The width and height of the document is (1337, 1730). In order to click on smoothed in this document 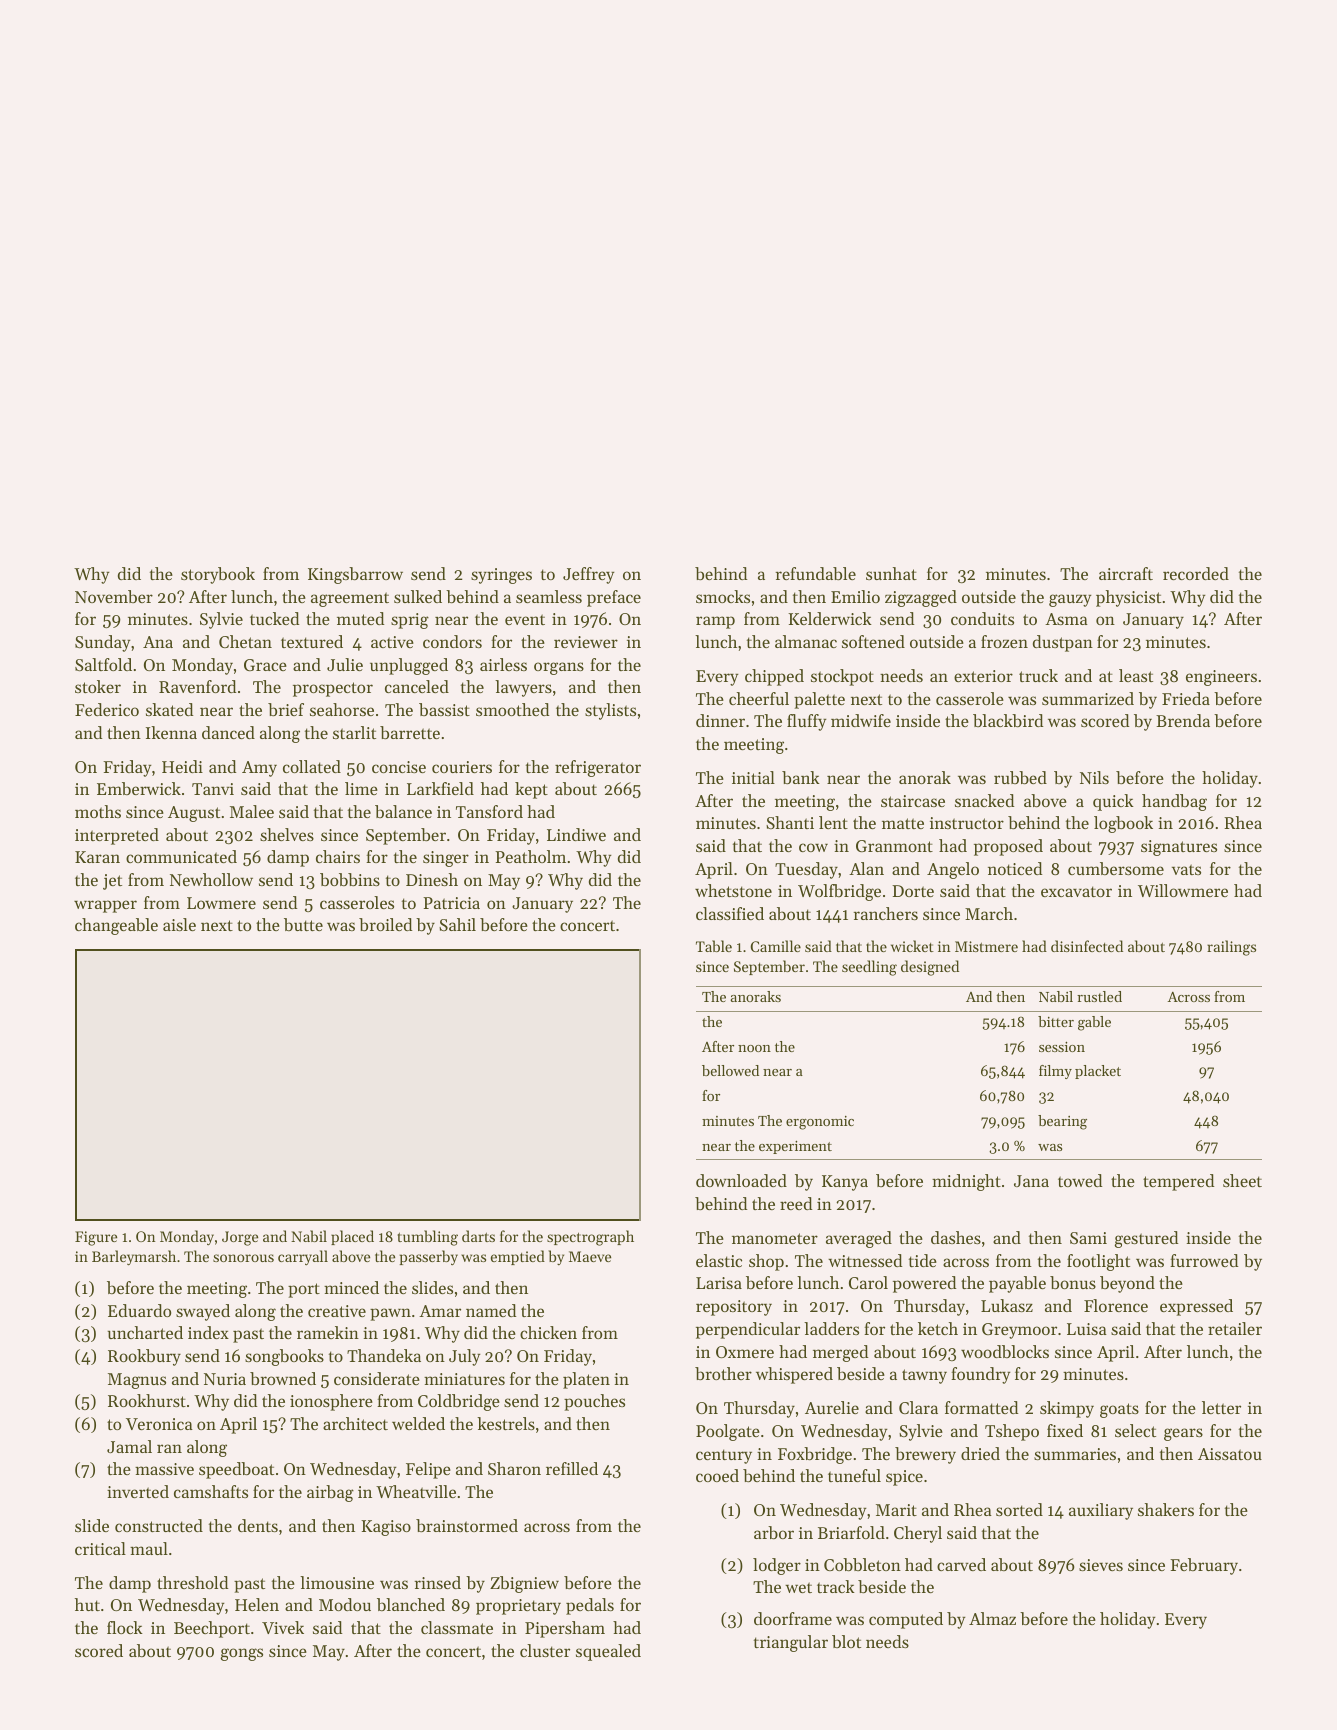, I will do `click(512, 709)`.
